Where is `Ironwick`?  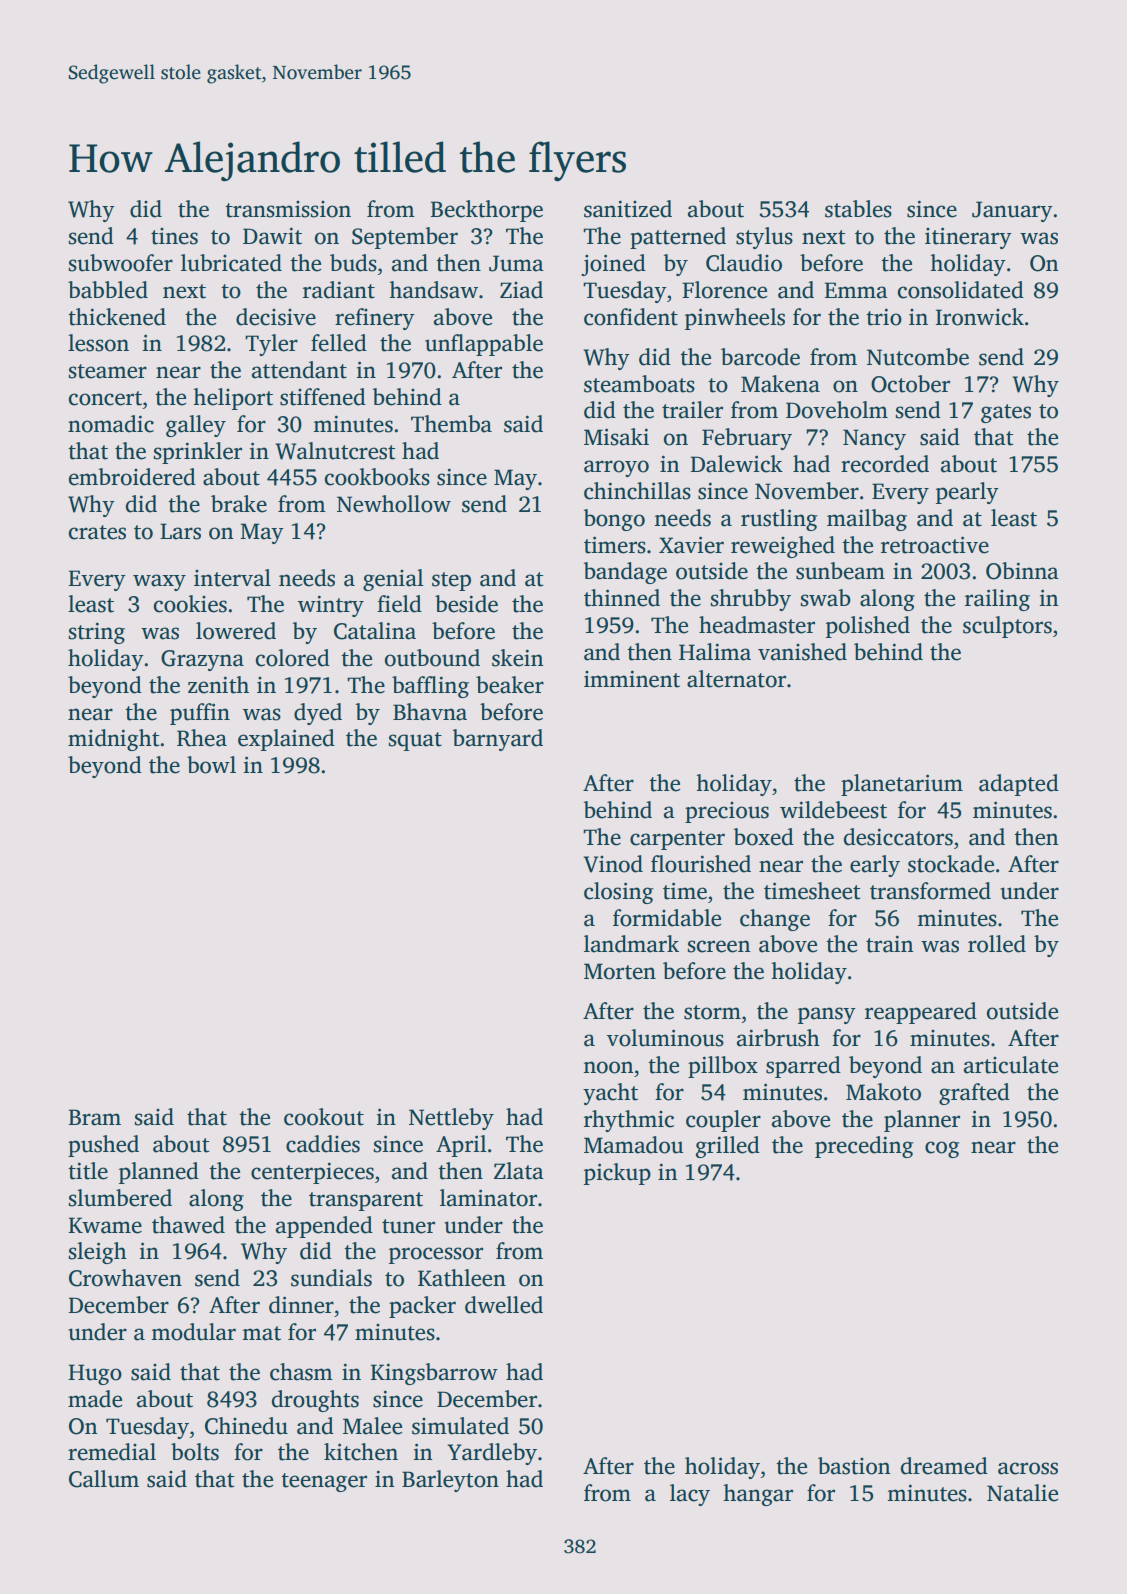
Ironwick is located at coordinates (980, 317).
